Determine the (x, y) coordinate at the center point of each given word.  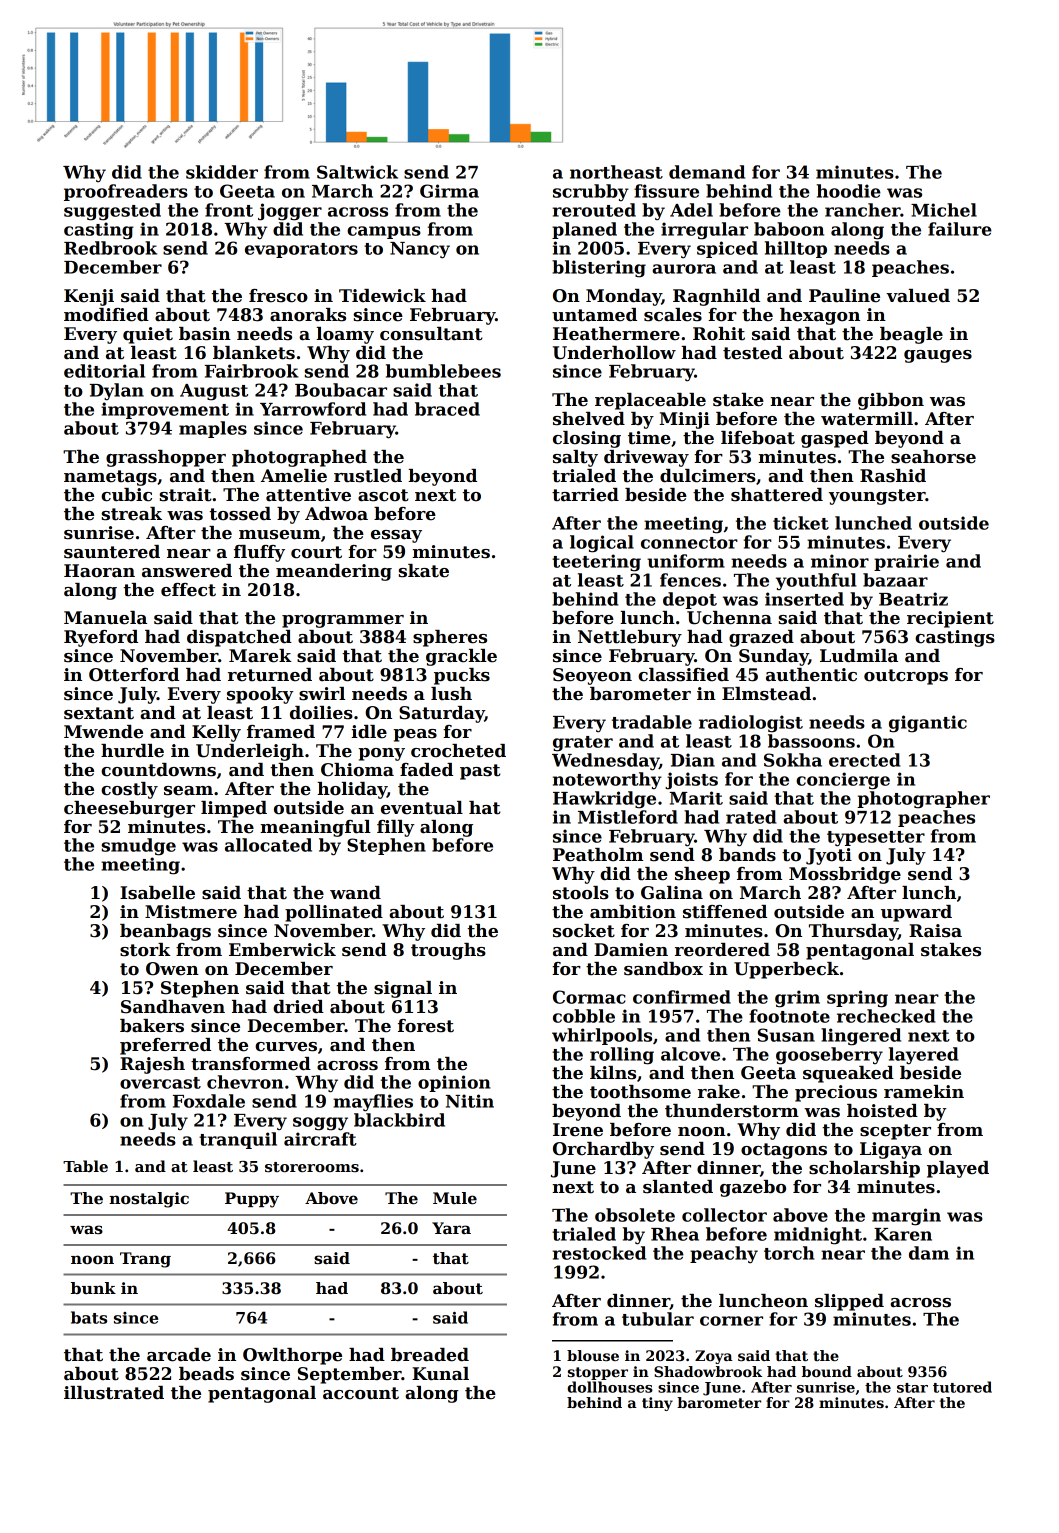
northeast (616, 172)
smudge (139, 847)
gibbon (891, 401)
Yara (451, 1228)
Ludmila (859, 656)
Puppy (252, 1200)
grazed (761, 638)
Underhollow (614, 353)
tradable (652, 722)
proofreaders (126, 192)
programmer (343, 621)
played (958, 1169)
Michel (944, 210)
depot (690, 600)
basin (205, 334)
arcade (179, 1355)
